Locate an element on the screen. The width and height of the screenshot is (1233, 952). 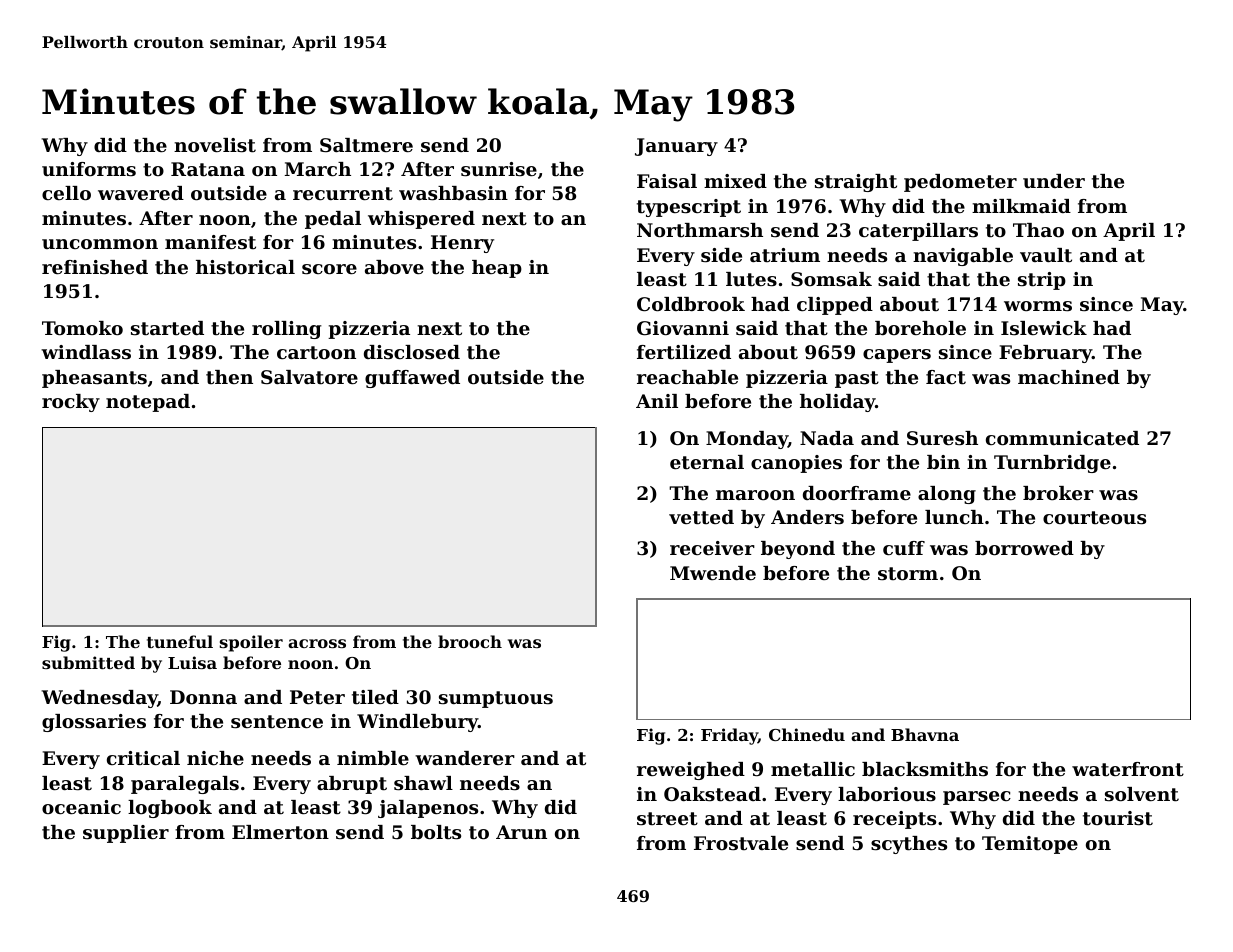
storm is located at coordinates (908, 574).
